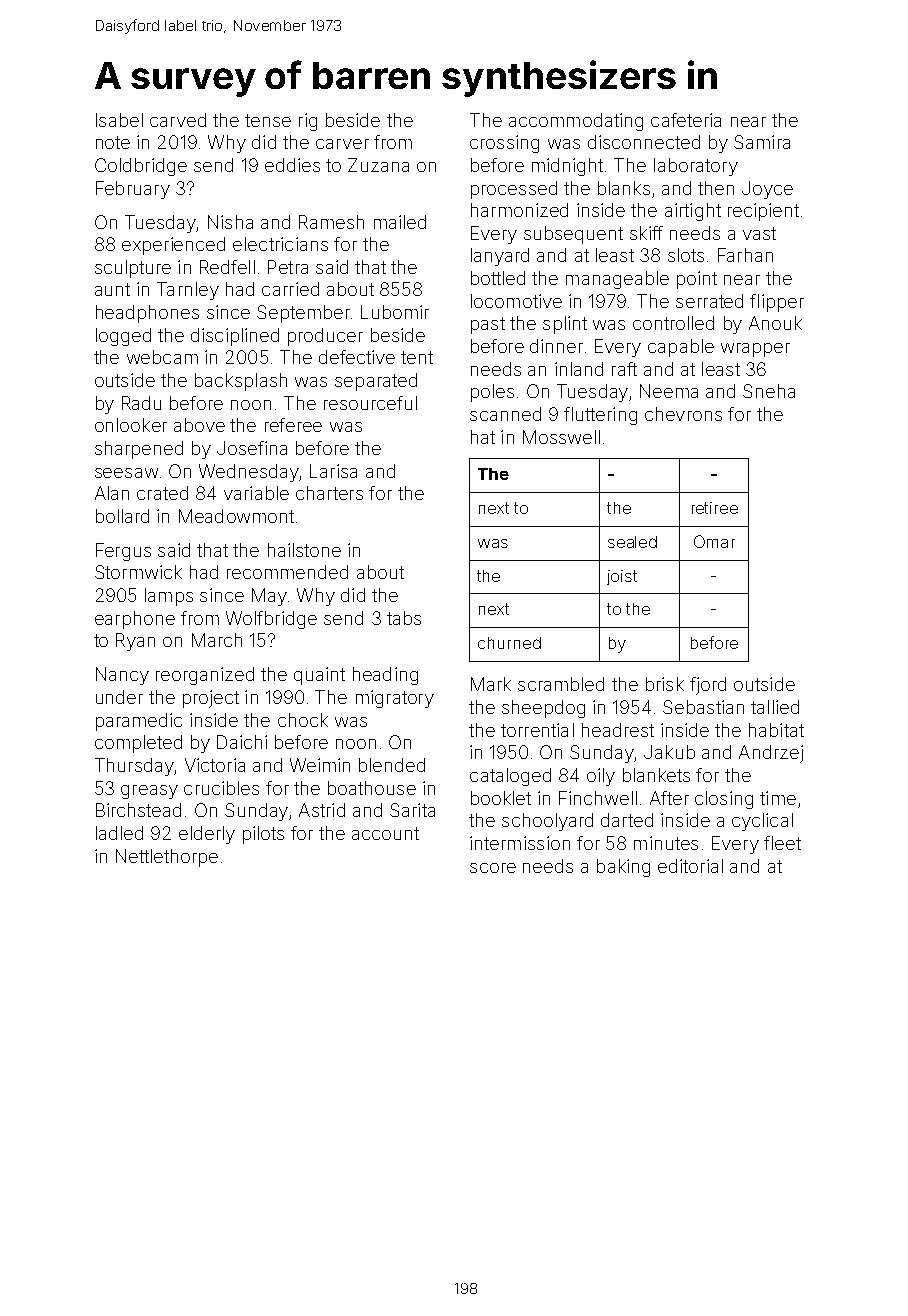  What do you see at coordinates (775, 323) in the page?
I see `Anouk` at bounding box center [775, 323].
